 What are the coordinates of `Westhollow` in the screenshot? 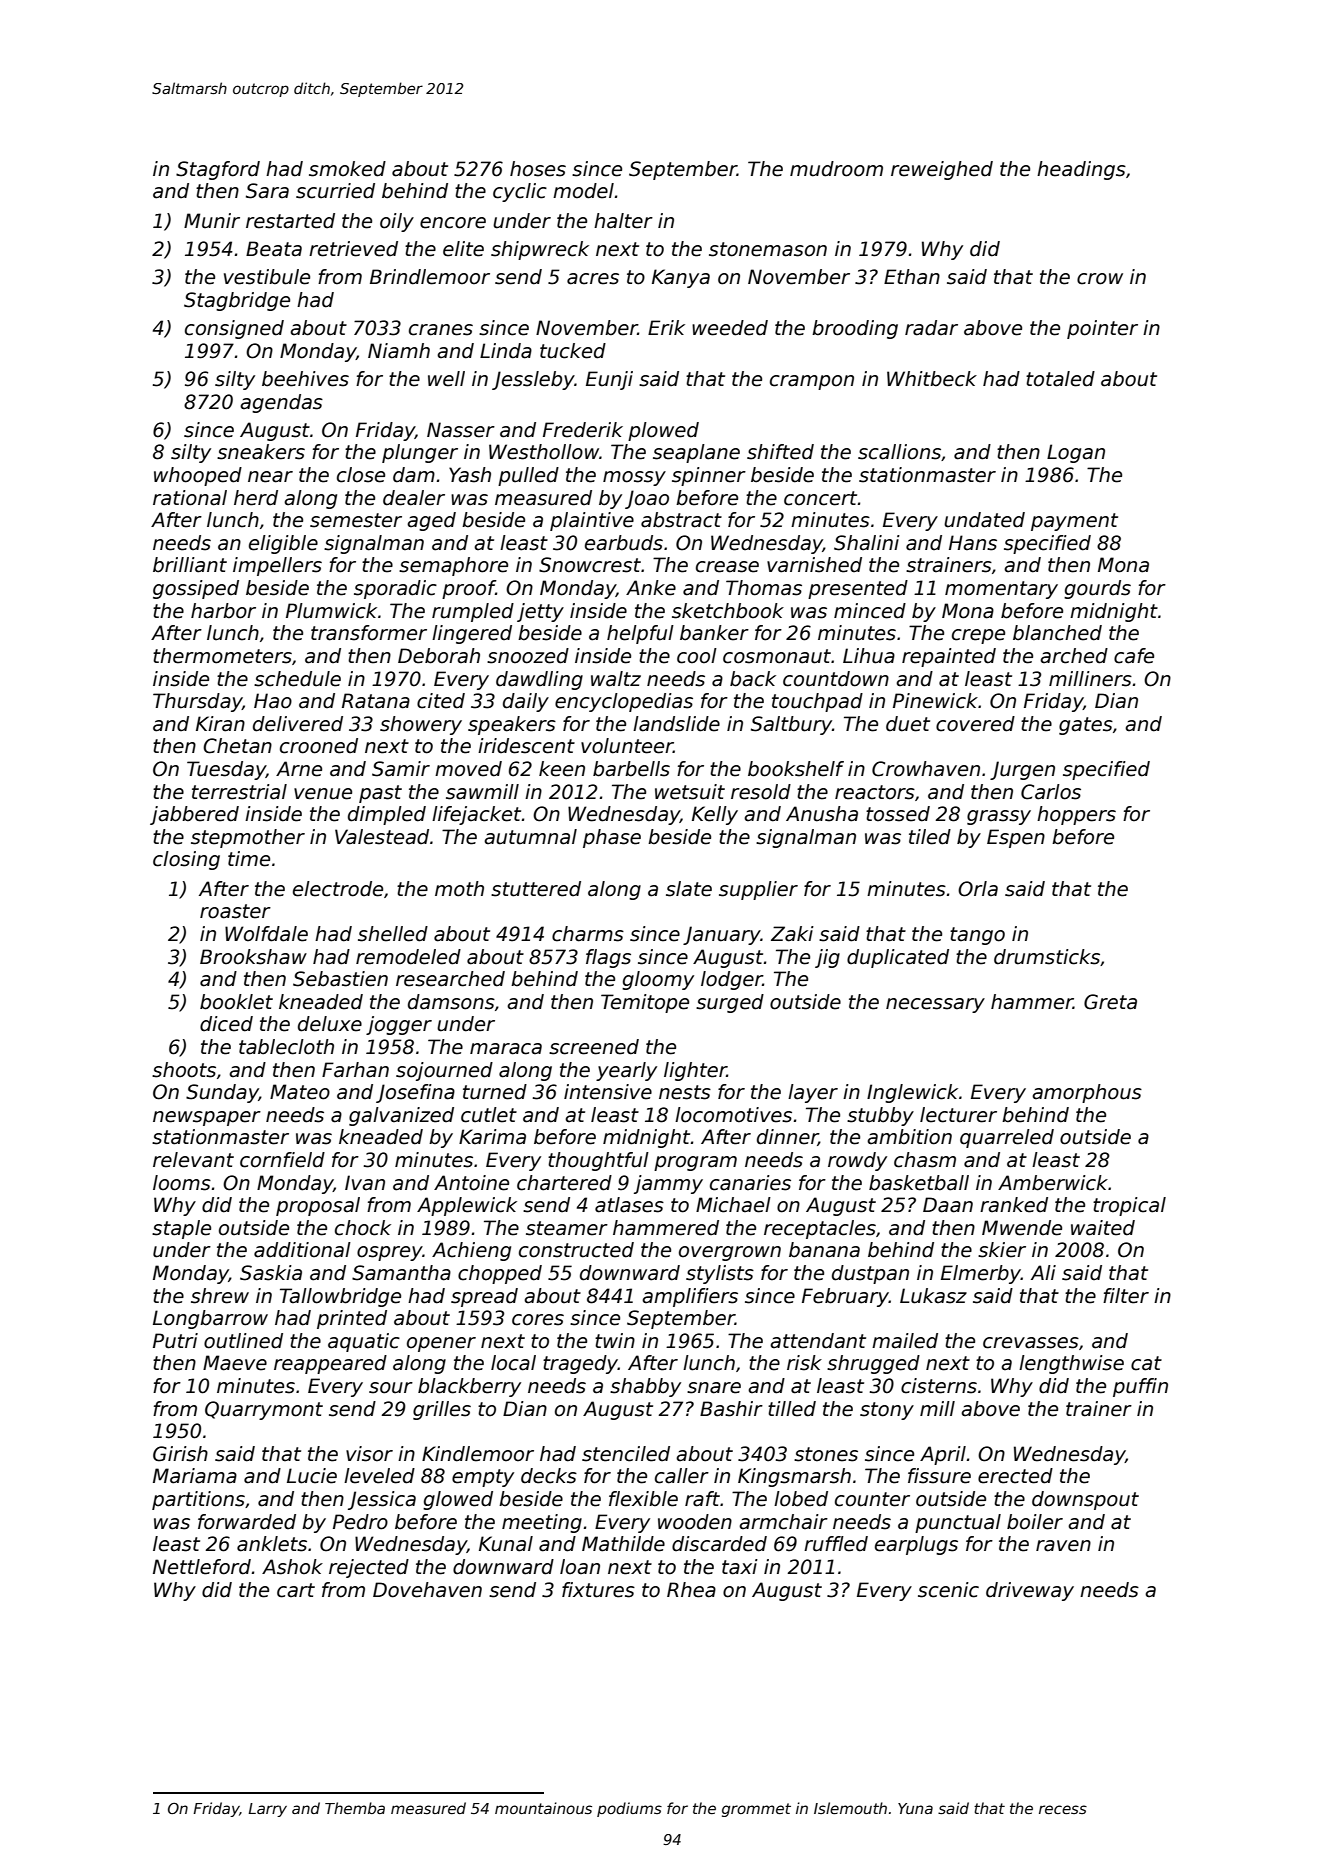 It's located at (544, 452).
